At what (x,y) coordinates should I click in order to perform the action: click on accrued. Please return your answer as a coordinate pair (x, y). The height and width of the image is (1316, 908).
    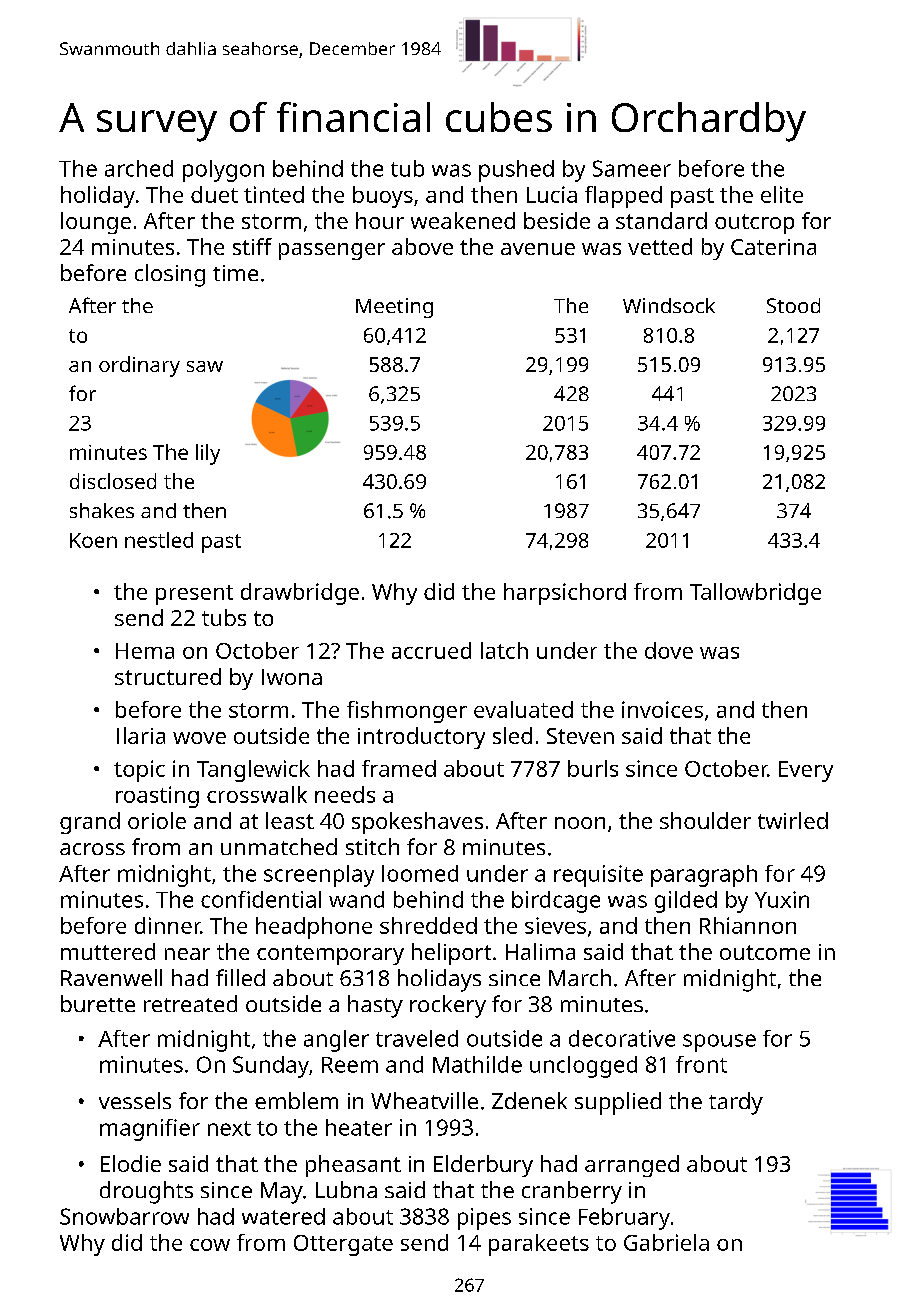
    Looking at the image, I should click on (431, 650).
